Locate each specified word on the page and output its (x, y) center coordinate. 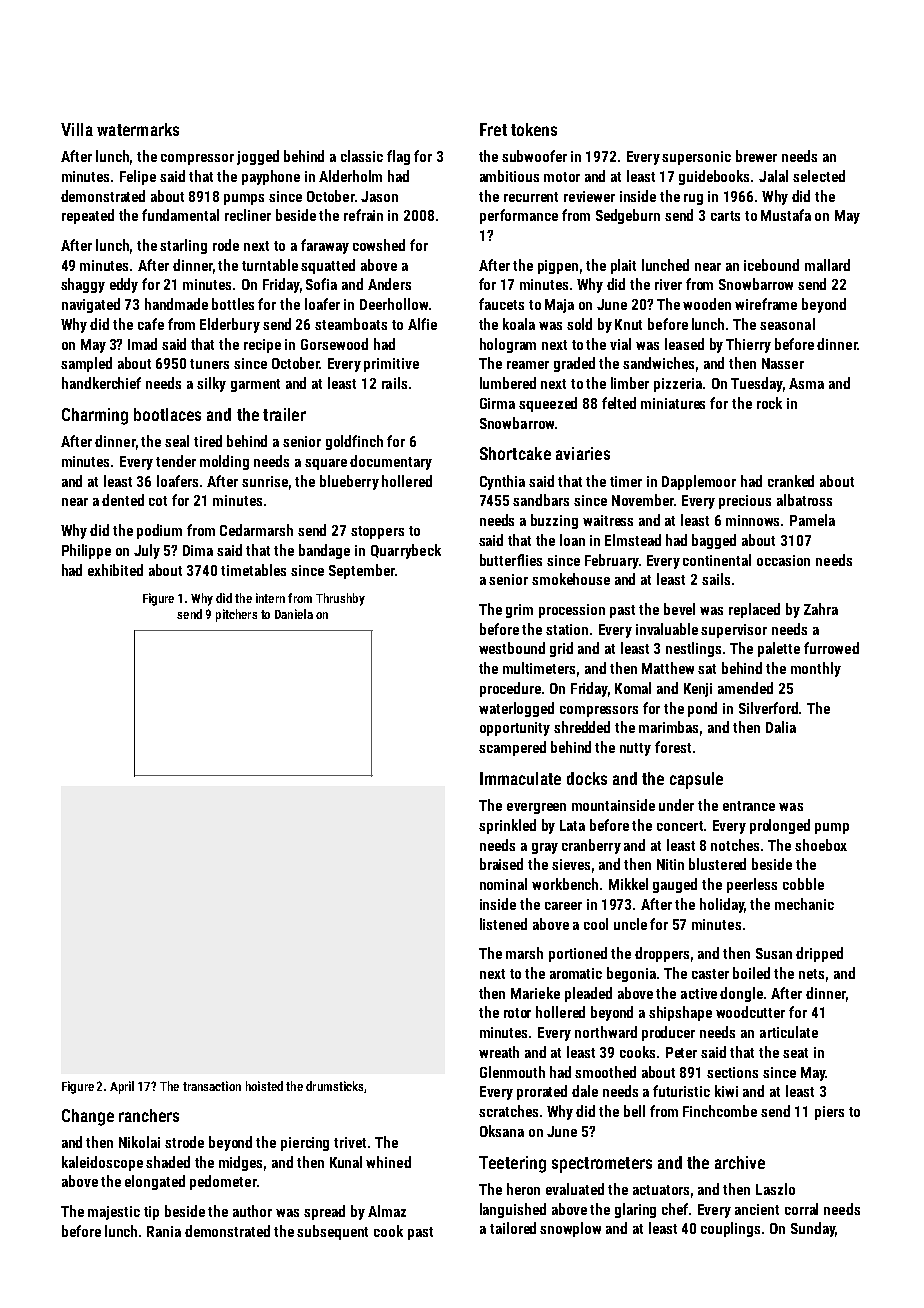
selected (819, 176)
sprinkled (507, 826)
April (122, 1087)
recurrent (531, 197)
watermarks (138, 129)
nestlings (693, 649)
